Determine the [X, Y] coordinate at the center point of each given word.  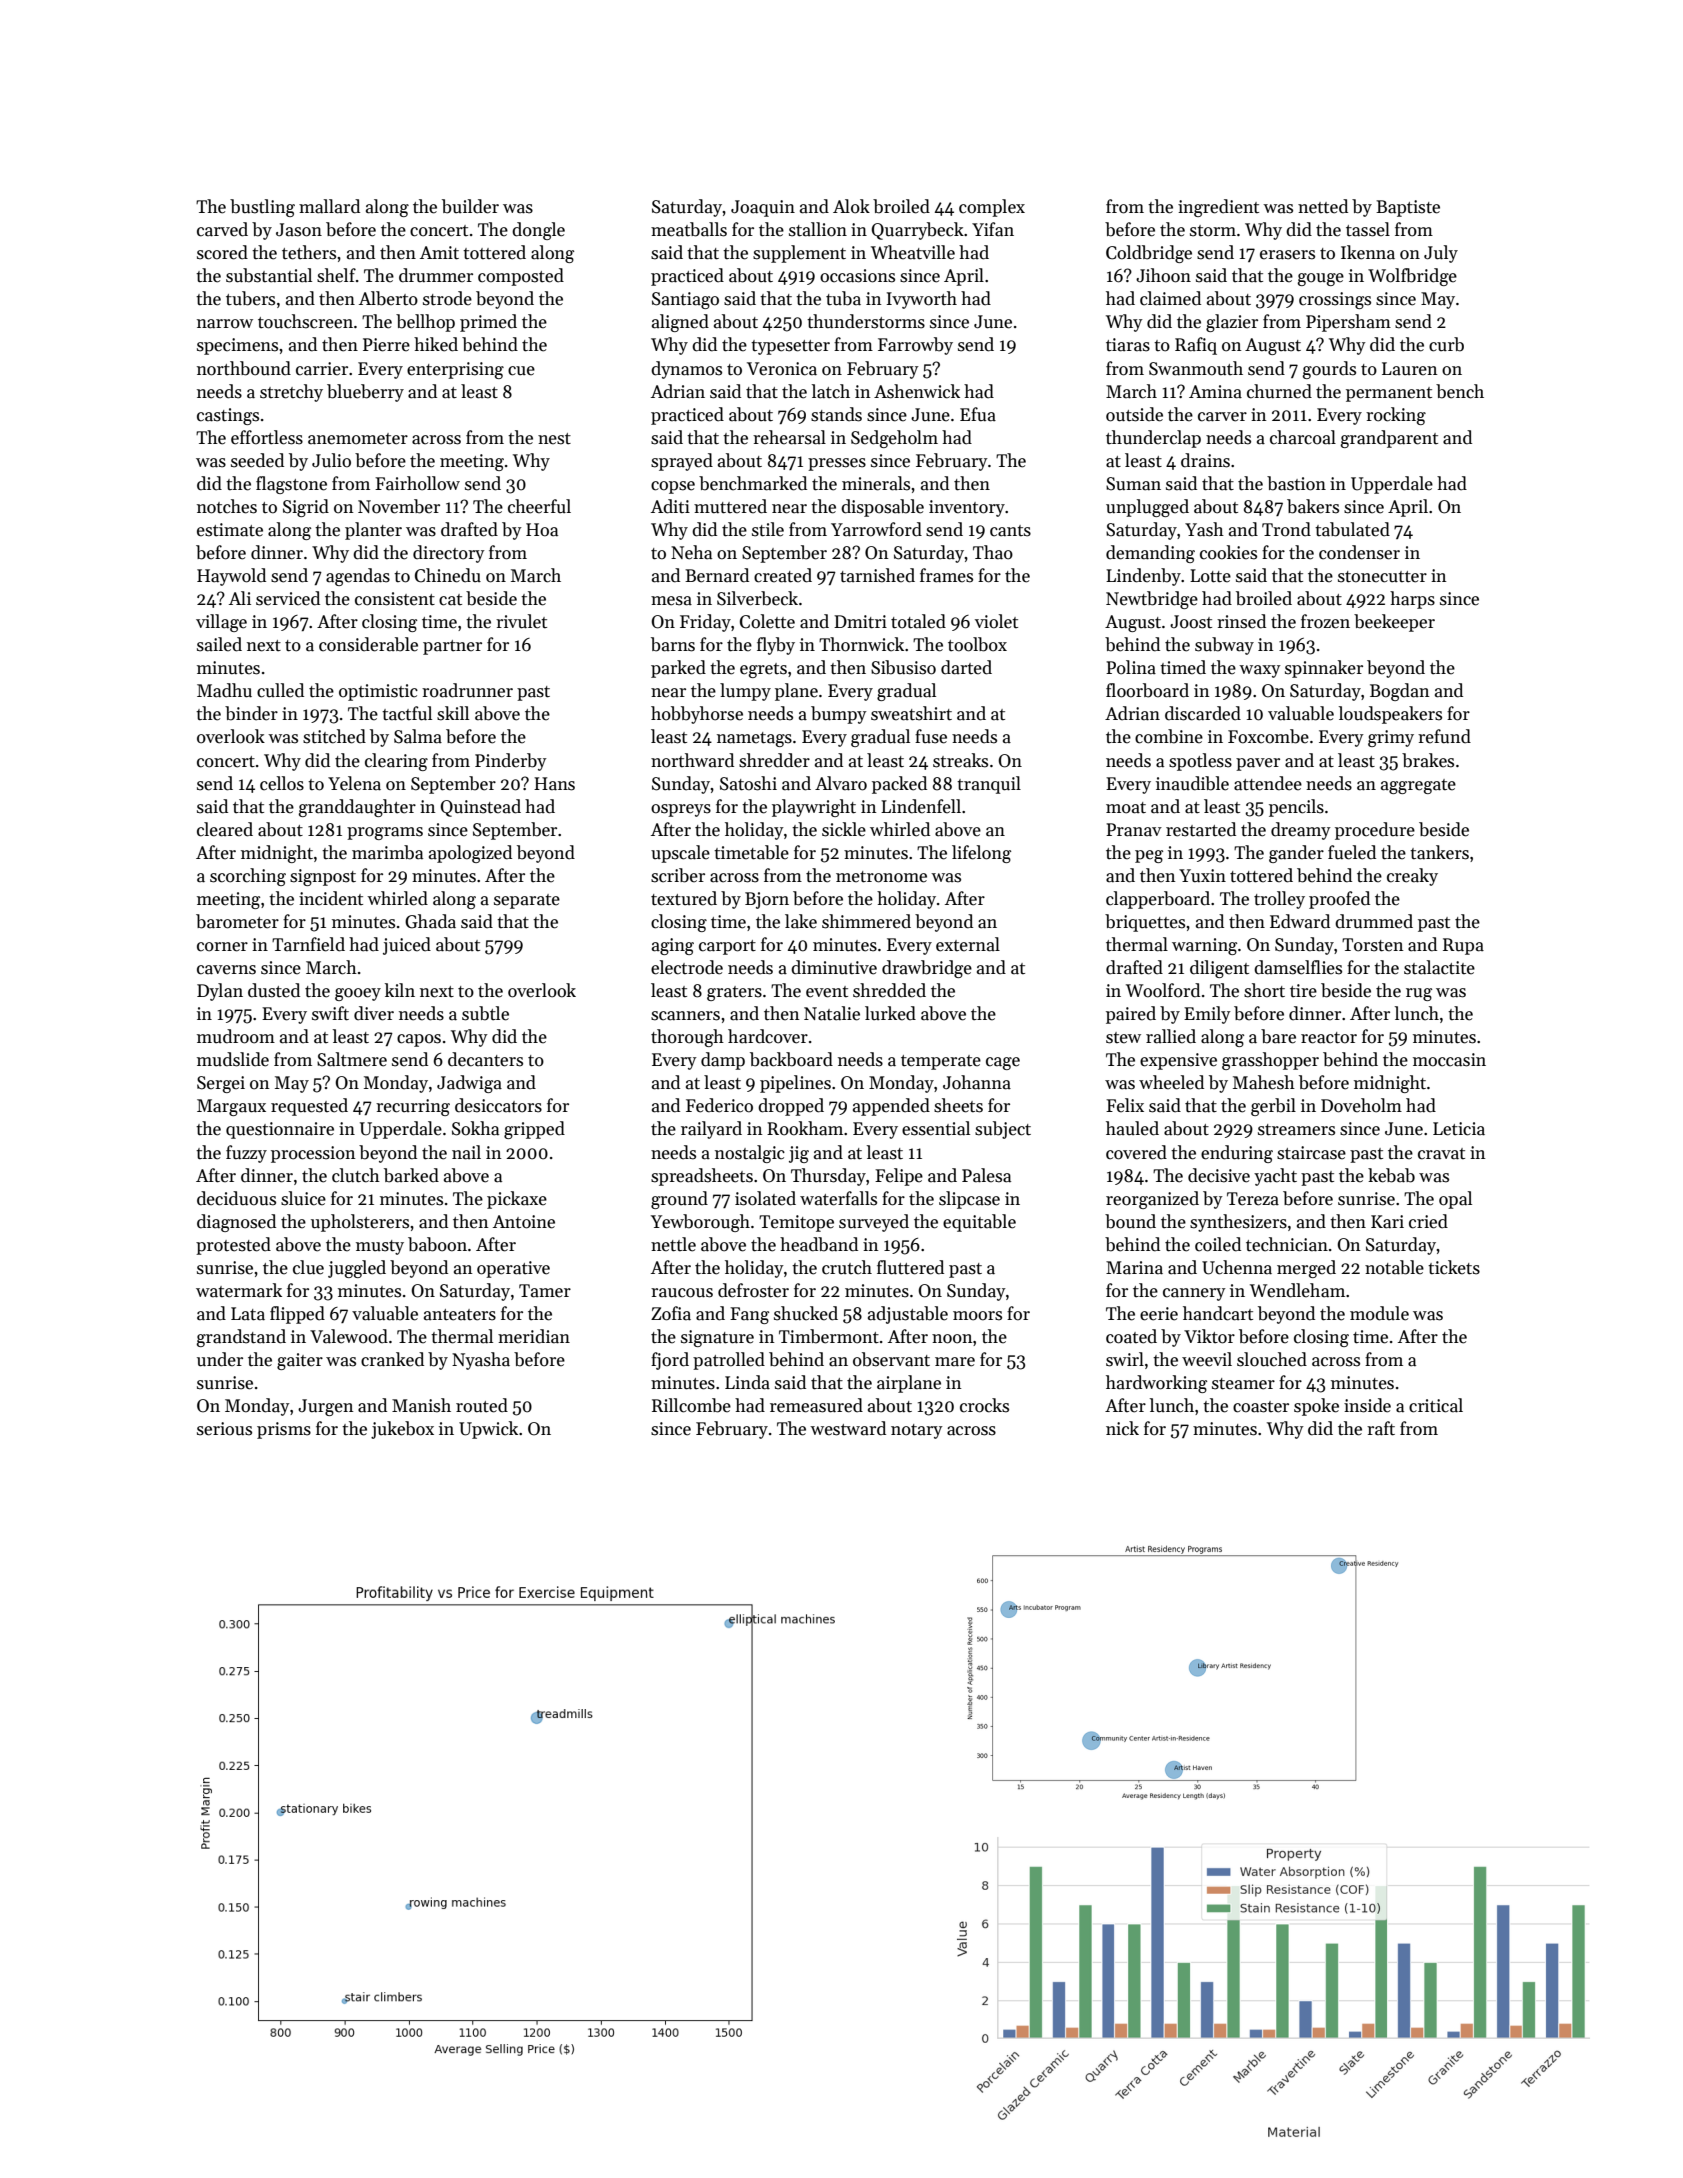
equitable [979, 1223]
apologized [470, 854]
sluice [303, 1198]
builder [470, 206]
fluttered [910, 1267]
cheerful [539, 506]
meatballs [689, 229]
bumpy [839, 715]
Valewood [349, 1336]
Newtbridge [1152, 600]
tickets [1454, 1267]
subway [1224, 646]
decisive [1219, 1175]
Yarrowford [876, 529]
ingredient [1218, 208]
